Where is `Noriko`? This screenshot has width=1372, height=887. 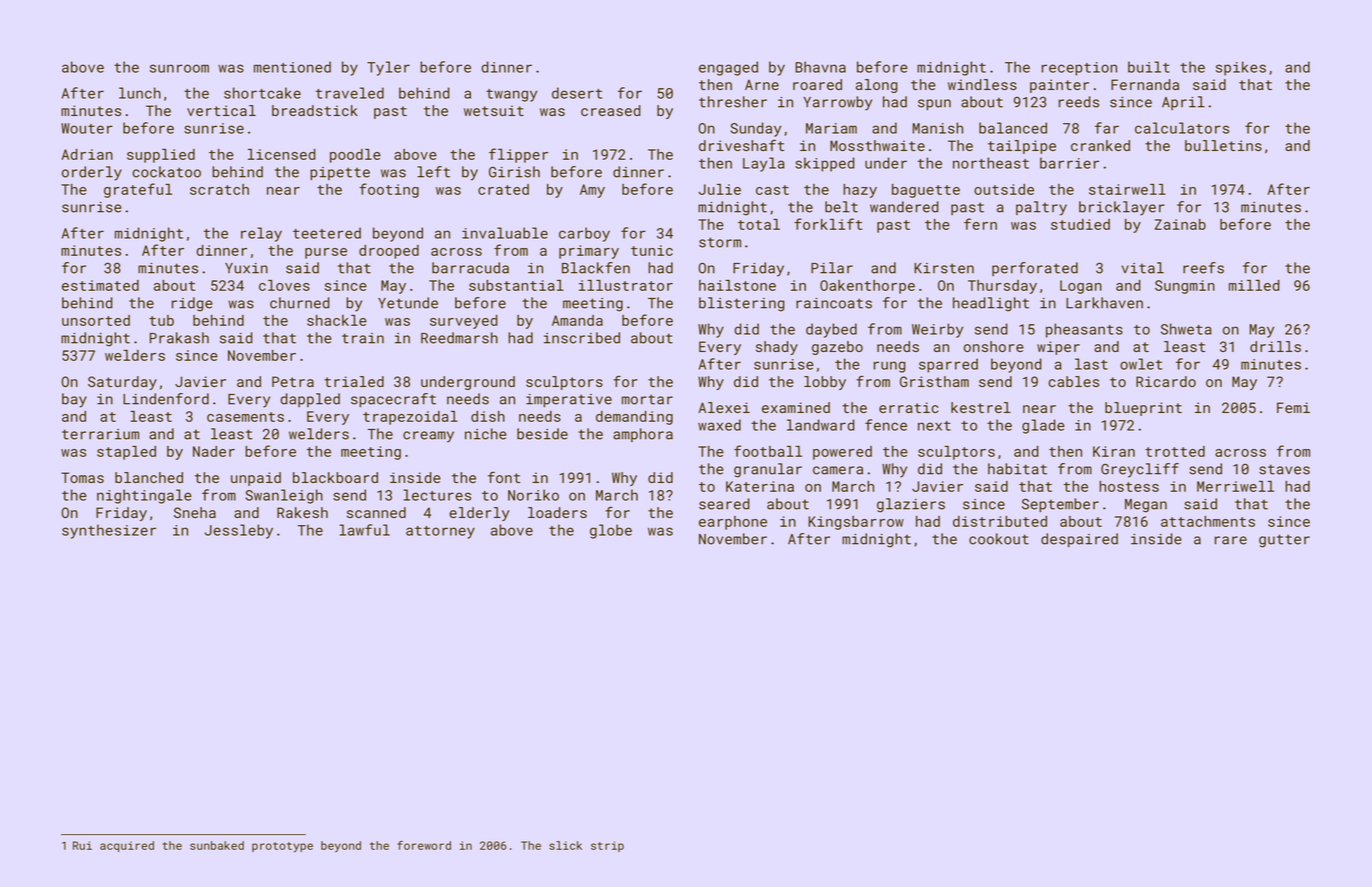
Noriko is located at coordinates (533, 495).
